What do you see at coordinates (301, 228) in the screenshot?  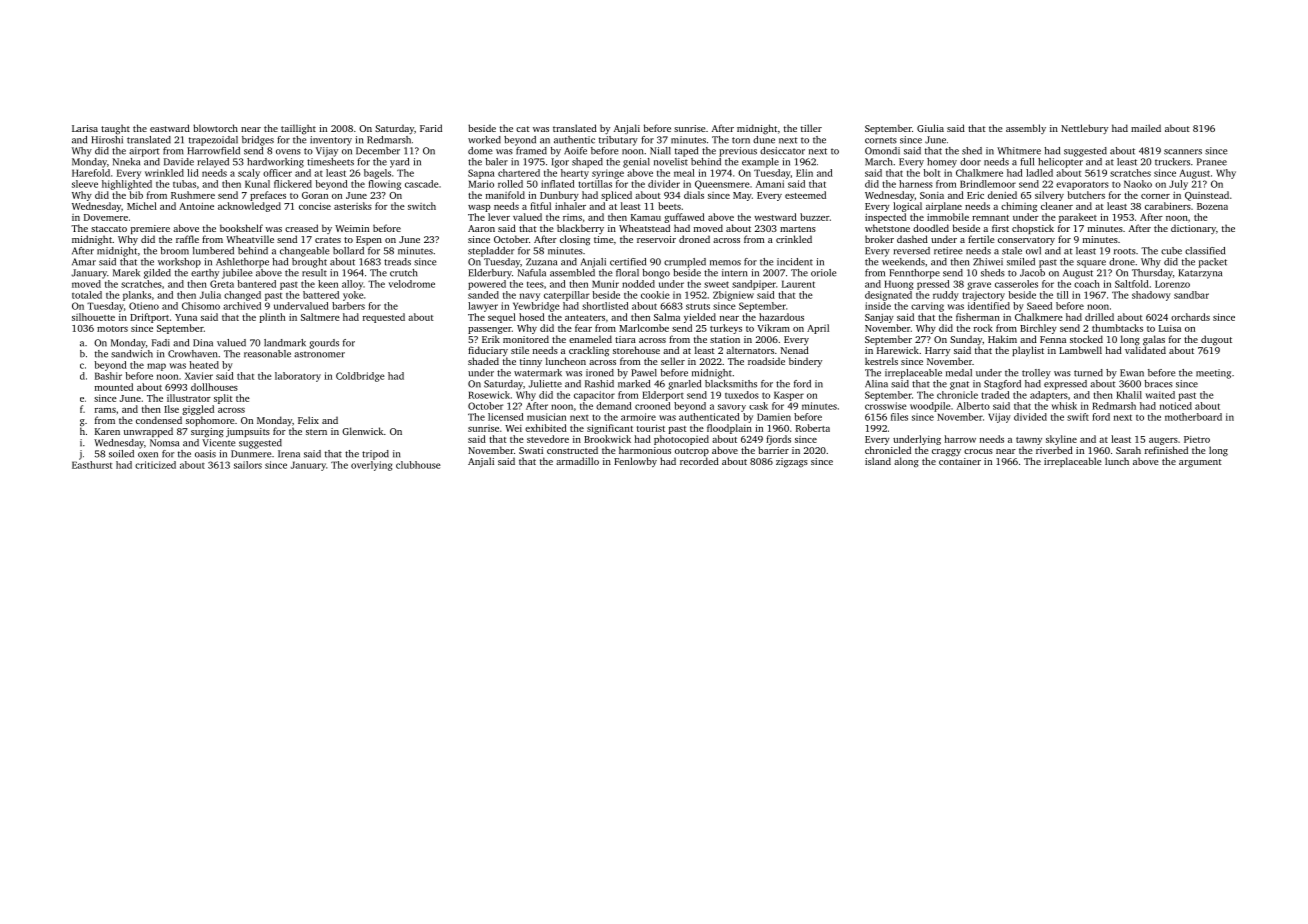 I see `creased` at bounding box center [301, 228].
